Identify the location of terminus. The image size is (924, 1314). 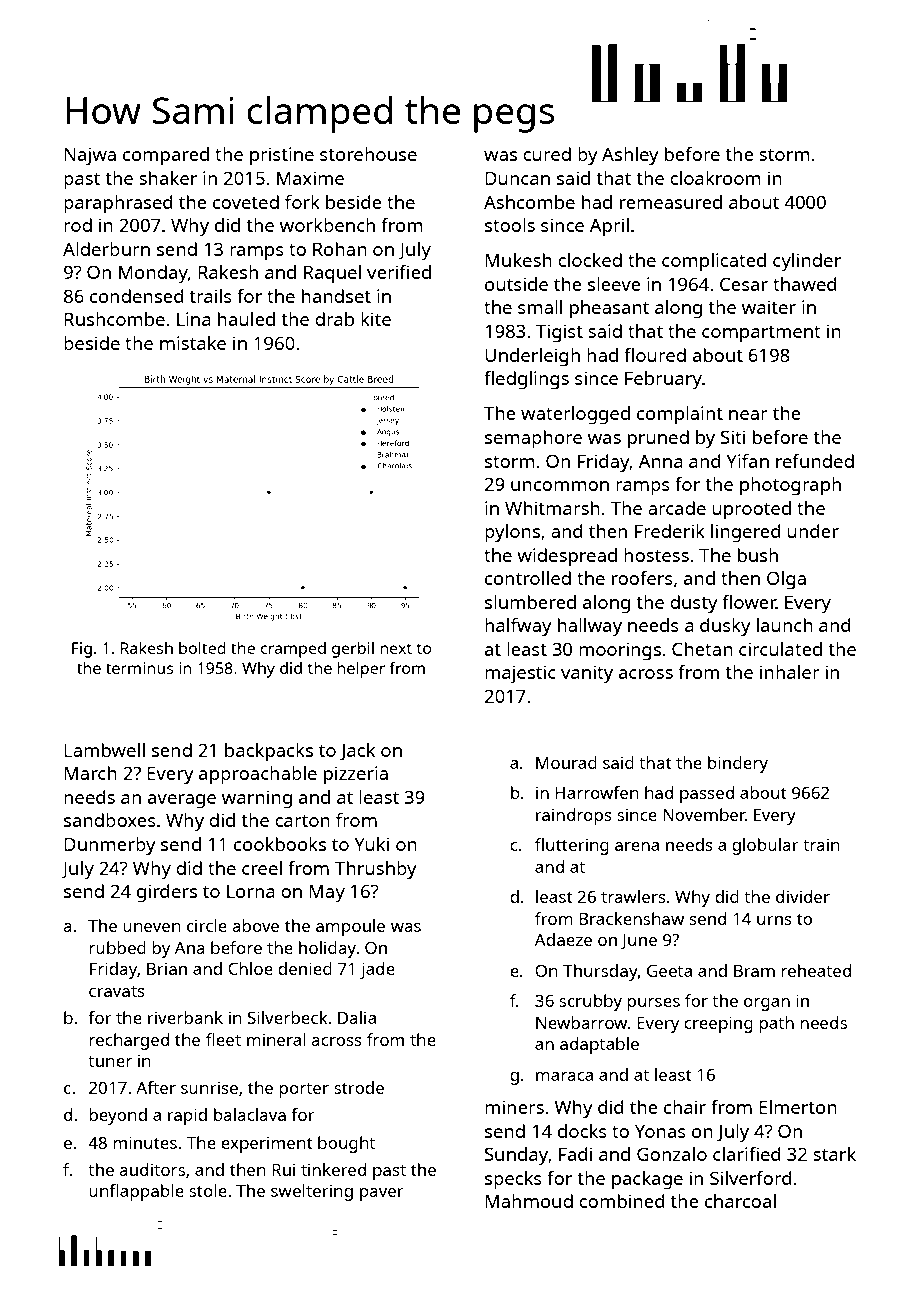
(140, 668).
